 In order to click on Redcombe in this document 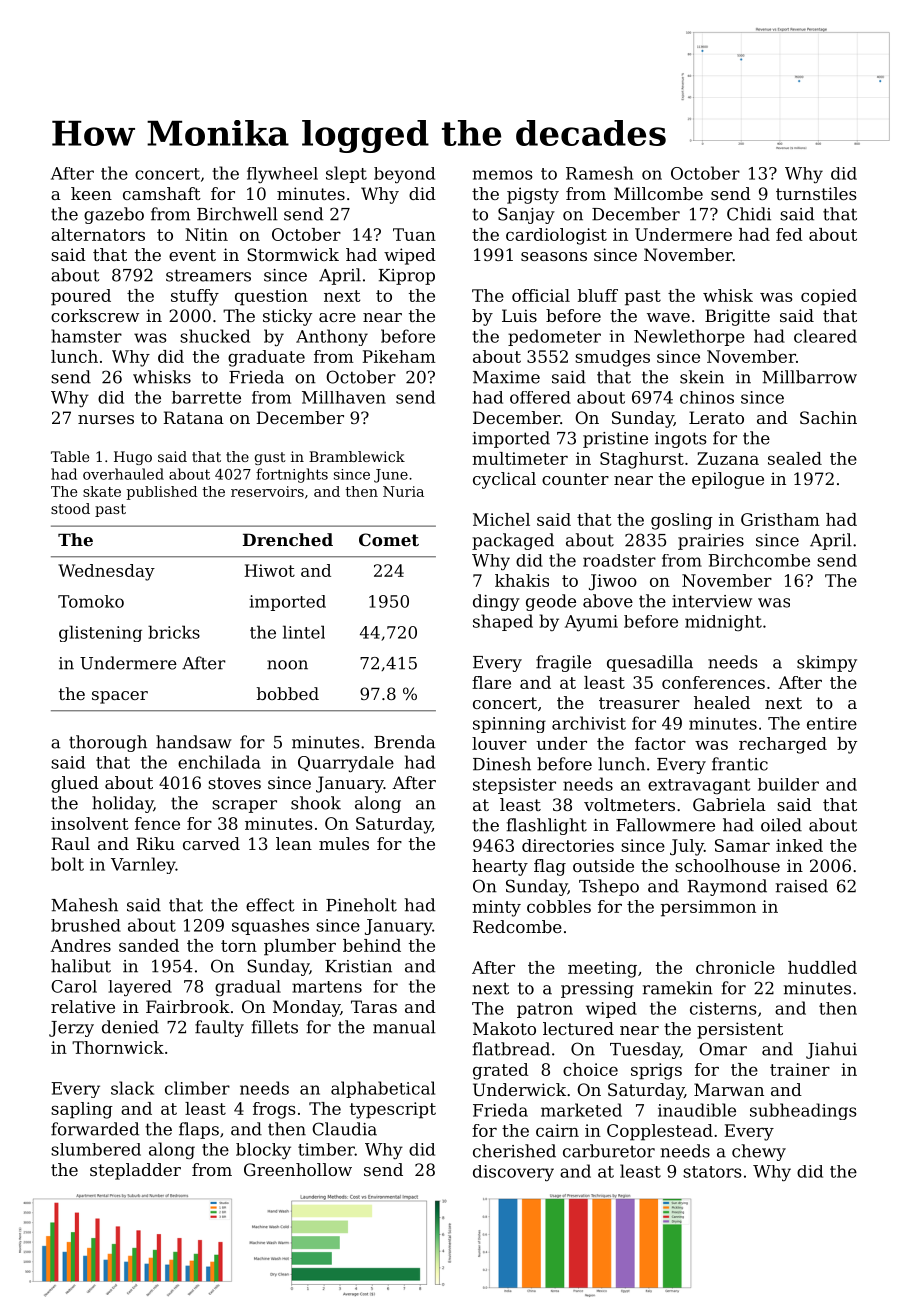, I will do `click(517, 926)`.
